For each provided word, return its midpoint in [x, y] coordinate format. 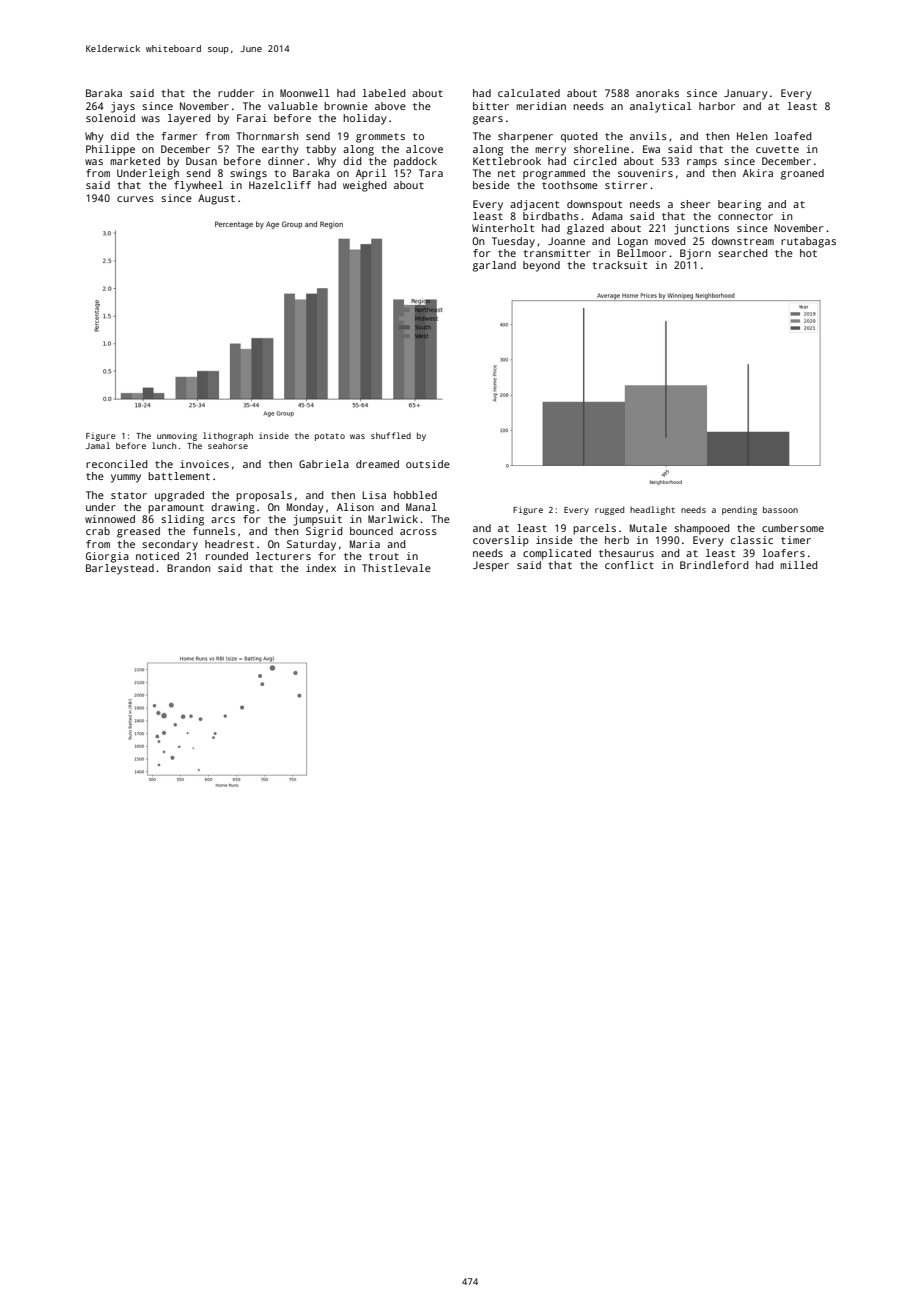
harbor [717, 106]
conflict [629, 565]
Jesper [491, 566]
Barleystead [120, 569]
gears [488, 120]
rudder [236, 93]
